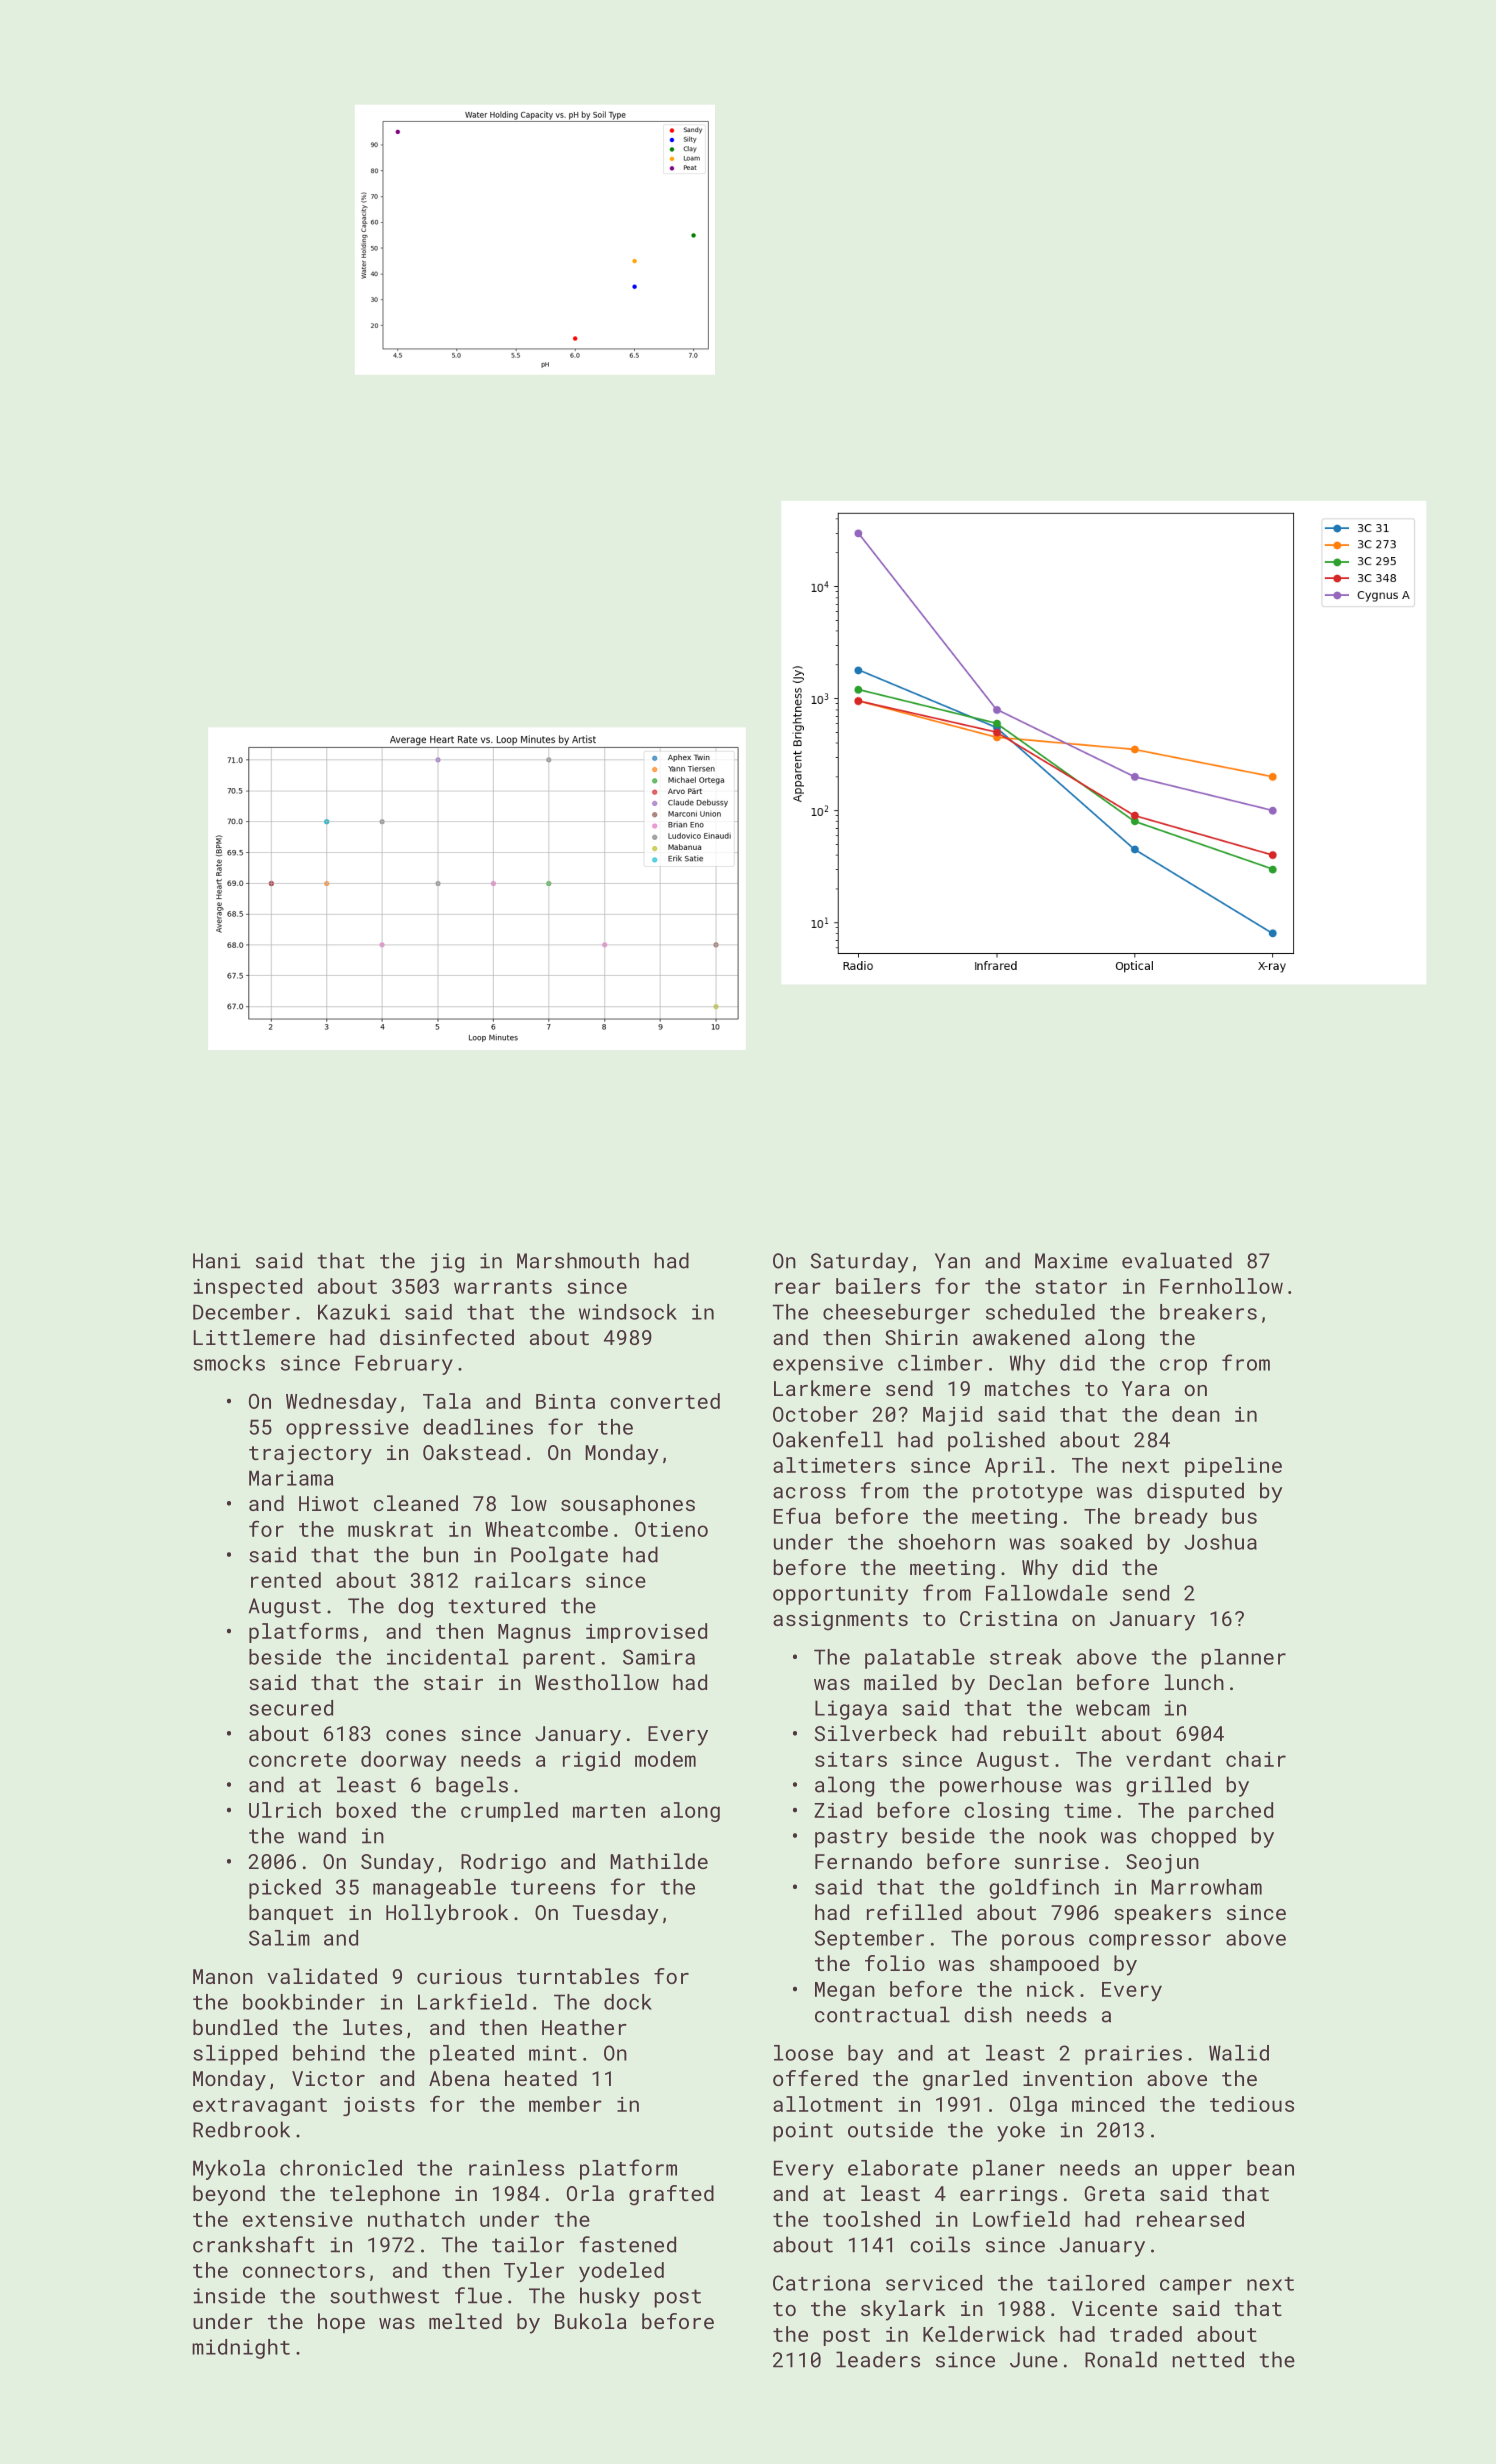 The height and width of the page is (2464, 1496). Describe the element at coordinates (1150, 1942) in the page. I see `compressor` at that location.
